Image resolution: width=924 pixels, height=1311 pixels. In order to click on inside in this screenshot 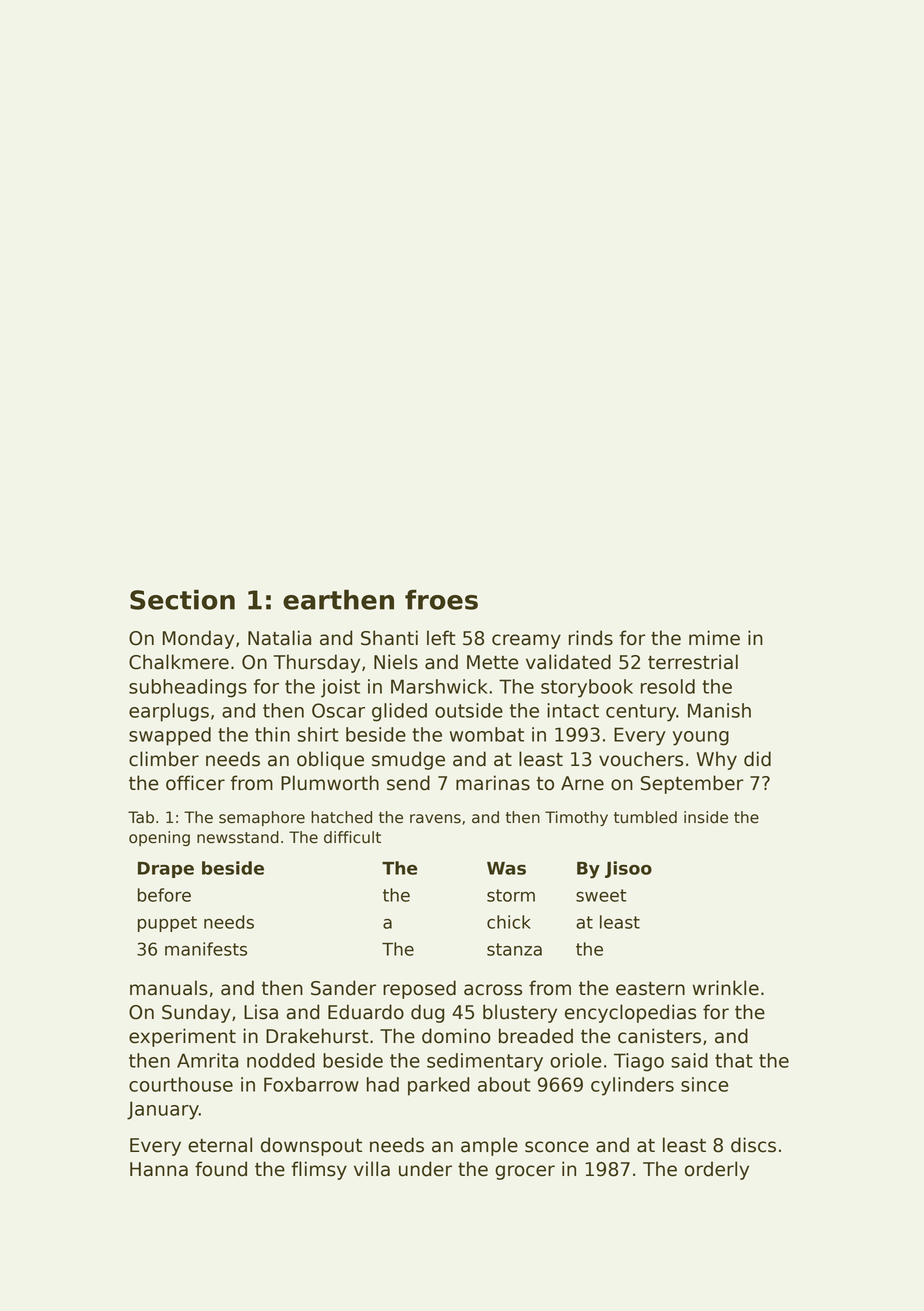, I will do `click(706, 817)`.
